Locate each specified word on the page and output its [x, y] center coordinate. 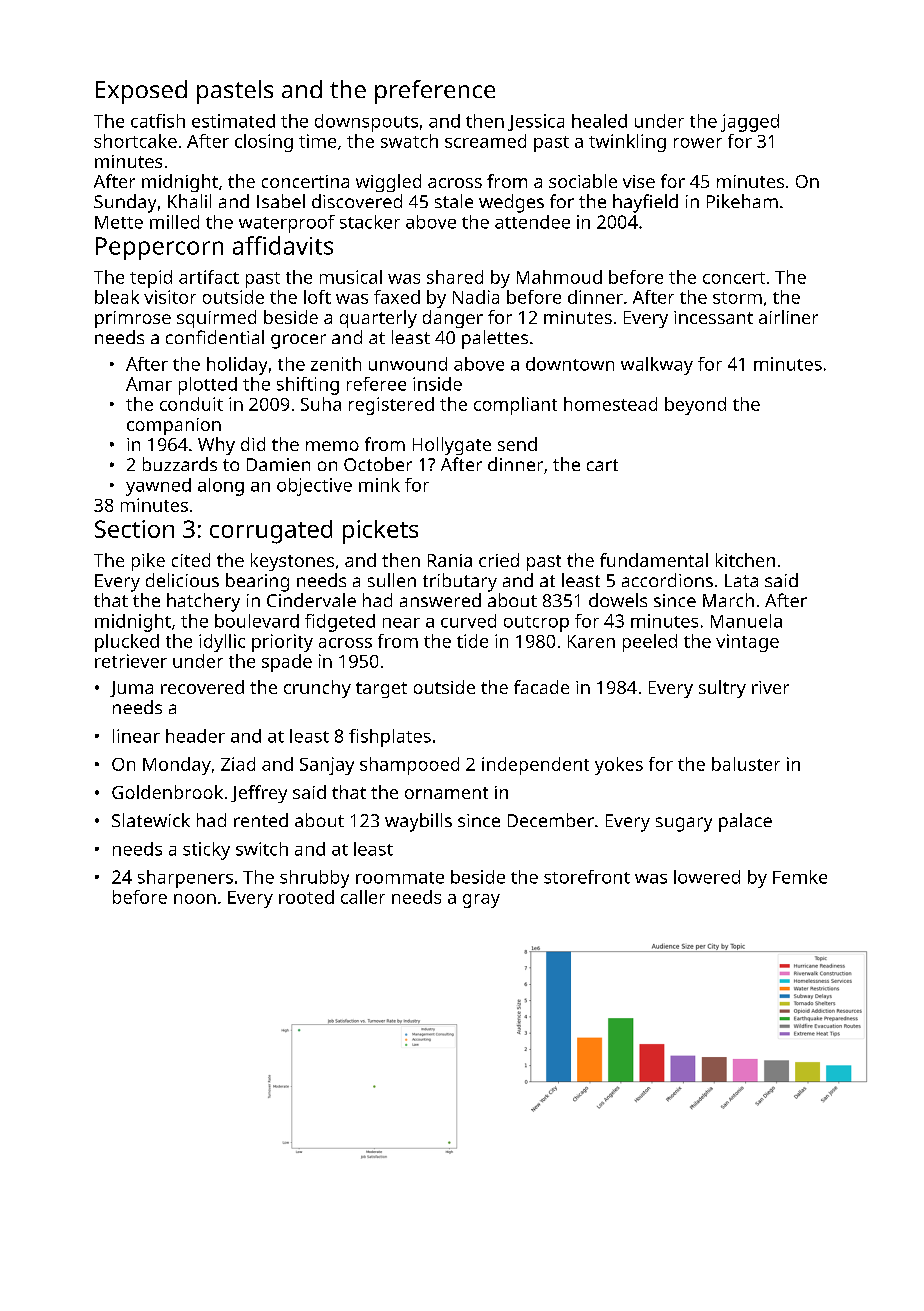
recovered [202, 687]
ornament [446, 793]
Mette [119, 222]
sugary [684, 824]
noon [195, 899]
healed [599, 121]
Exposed [141, 92]
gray [481, 901]
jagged [750, 123]
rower [698, 143]
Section [134, 529]
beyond [695, 406]
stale [454, 201]
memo [332, 446]
